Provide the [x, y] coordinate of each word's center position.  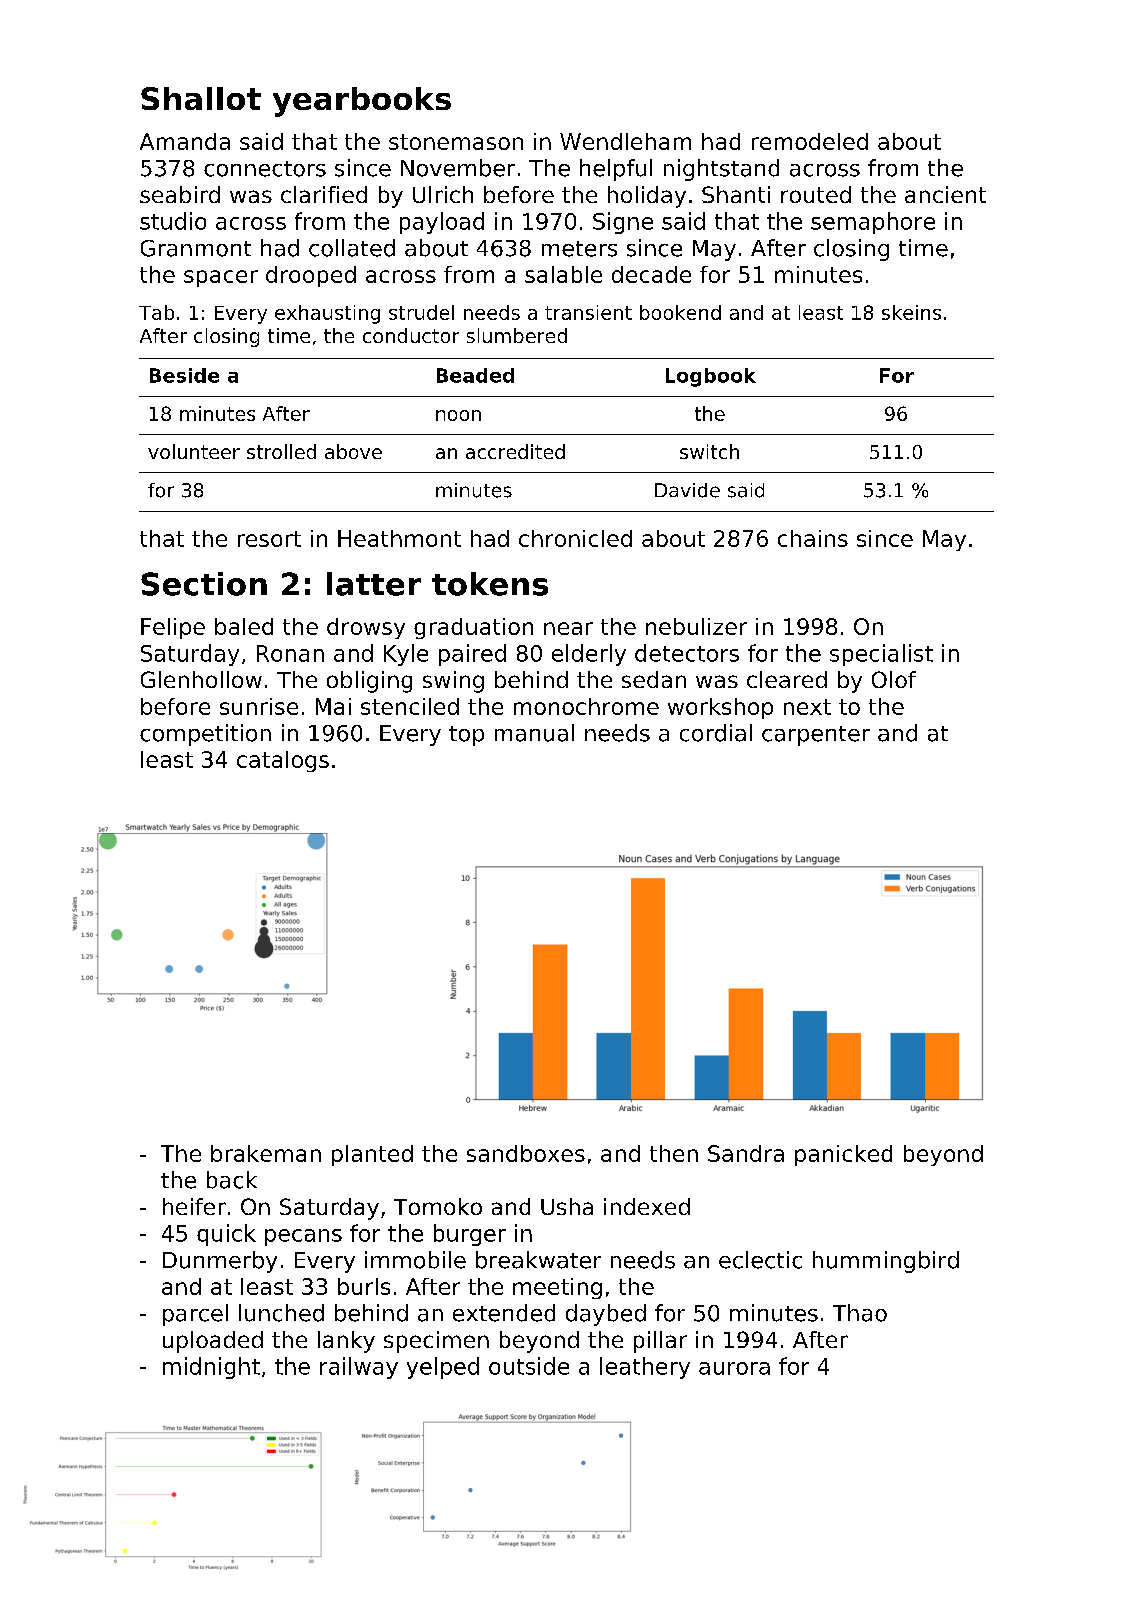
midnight [211, 1368]
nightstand [721, 170]
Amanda [185, 141]
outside [529, 1366]
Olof [894, 679]
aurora [734, 1368]
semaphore [873, 223]
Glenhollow [201, 679]
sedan [654, 679]
